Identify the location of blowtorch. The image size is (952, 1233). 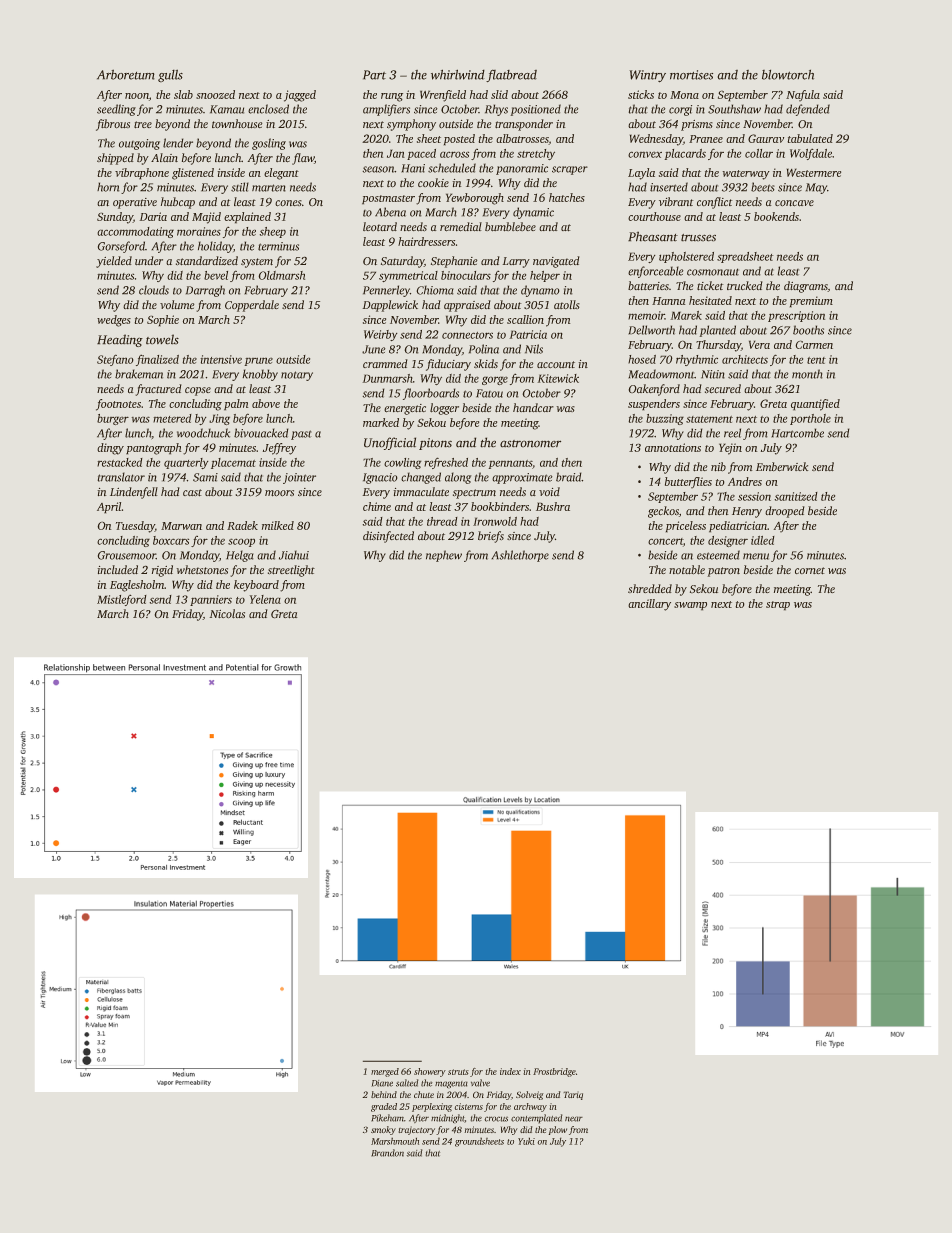
(788, 74).
